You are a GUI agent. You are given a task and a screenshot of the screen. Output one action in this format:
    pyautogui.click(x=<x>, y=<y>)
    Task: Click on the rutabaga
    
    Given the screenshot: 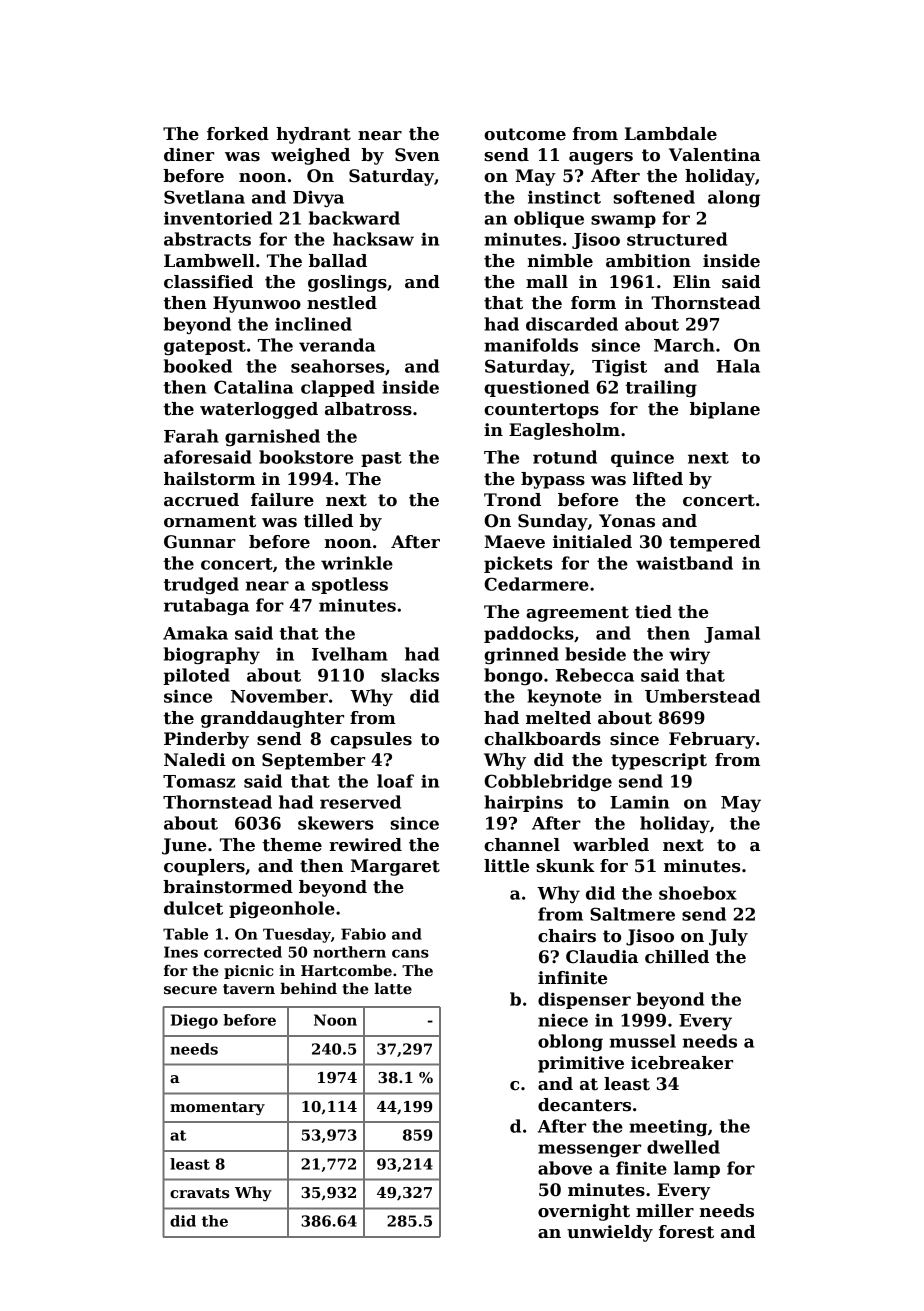 What is the action you would take?
    pyautogui.click(x=206, y=606)
